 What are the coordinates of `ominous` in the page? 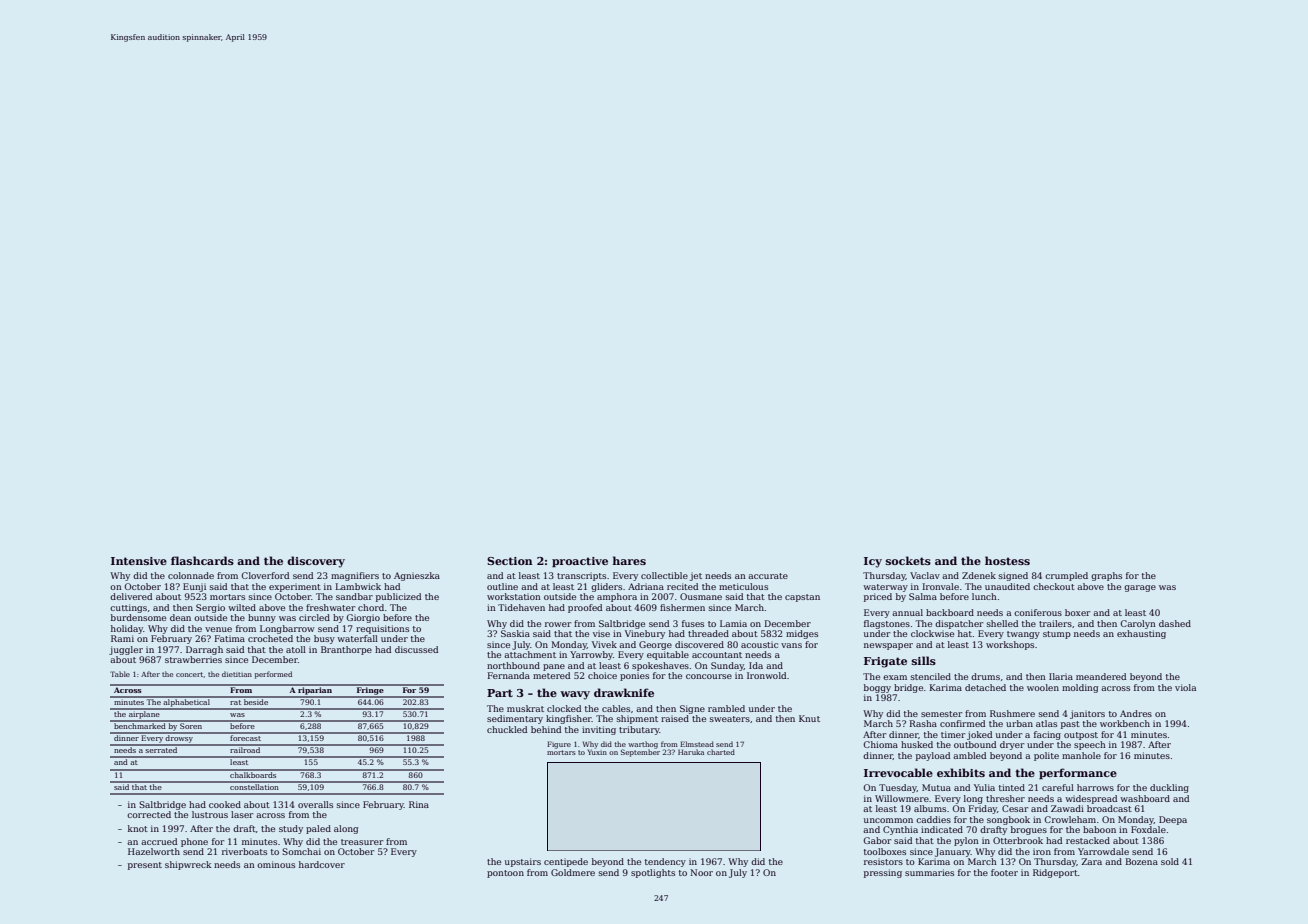 It's located at (276, 864).
